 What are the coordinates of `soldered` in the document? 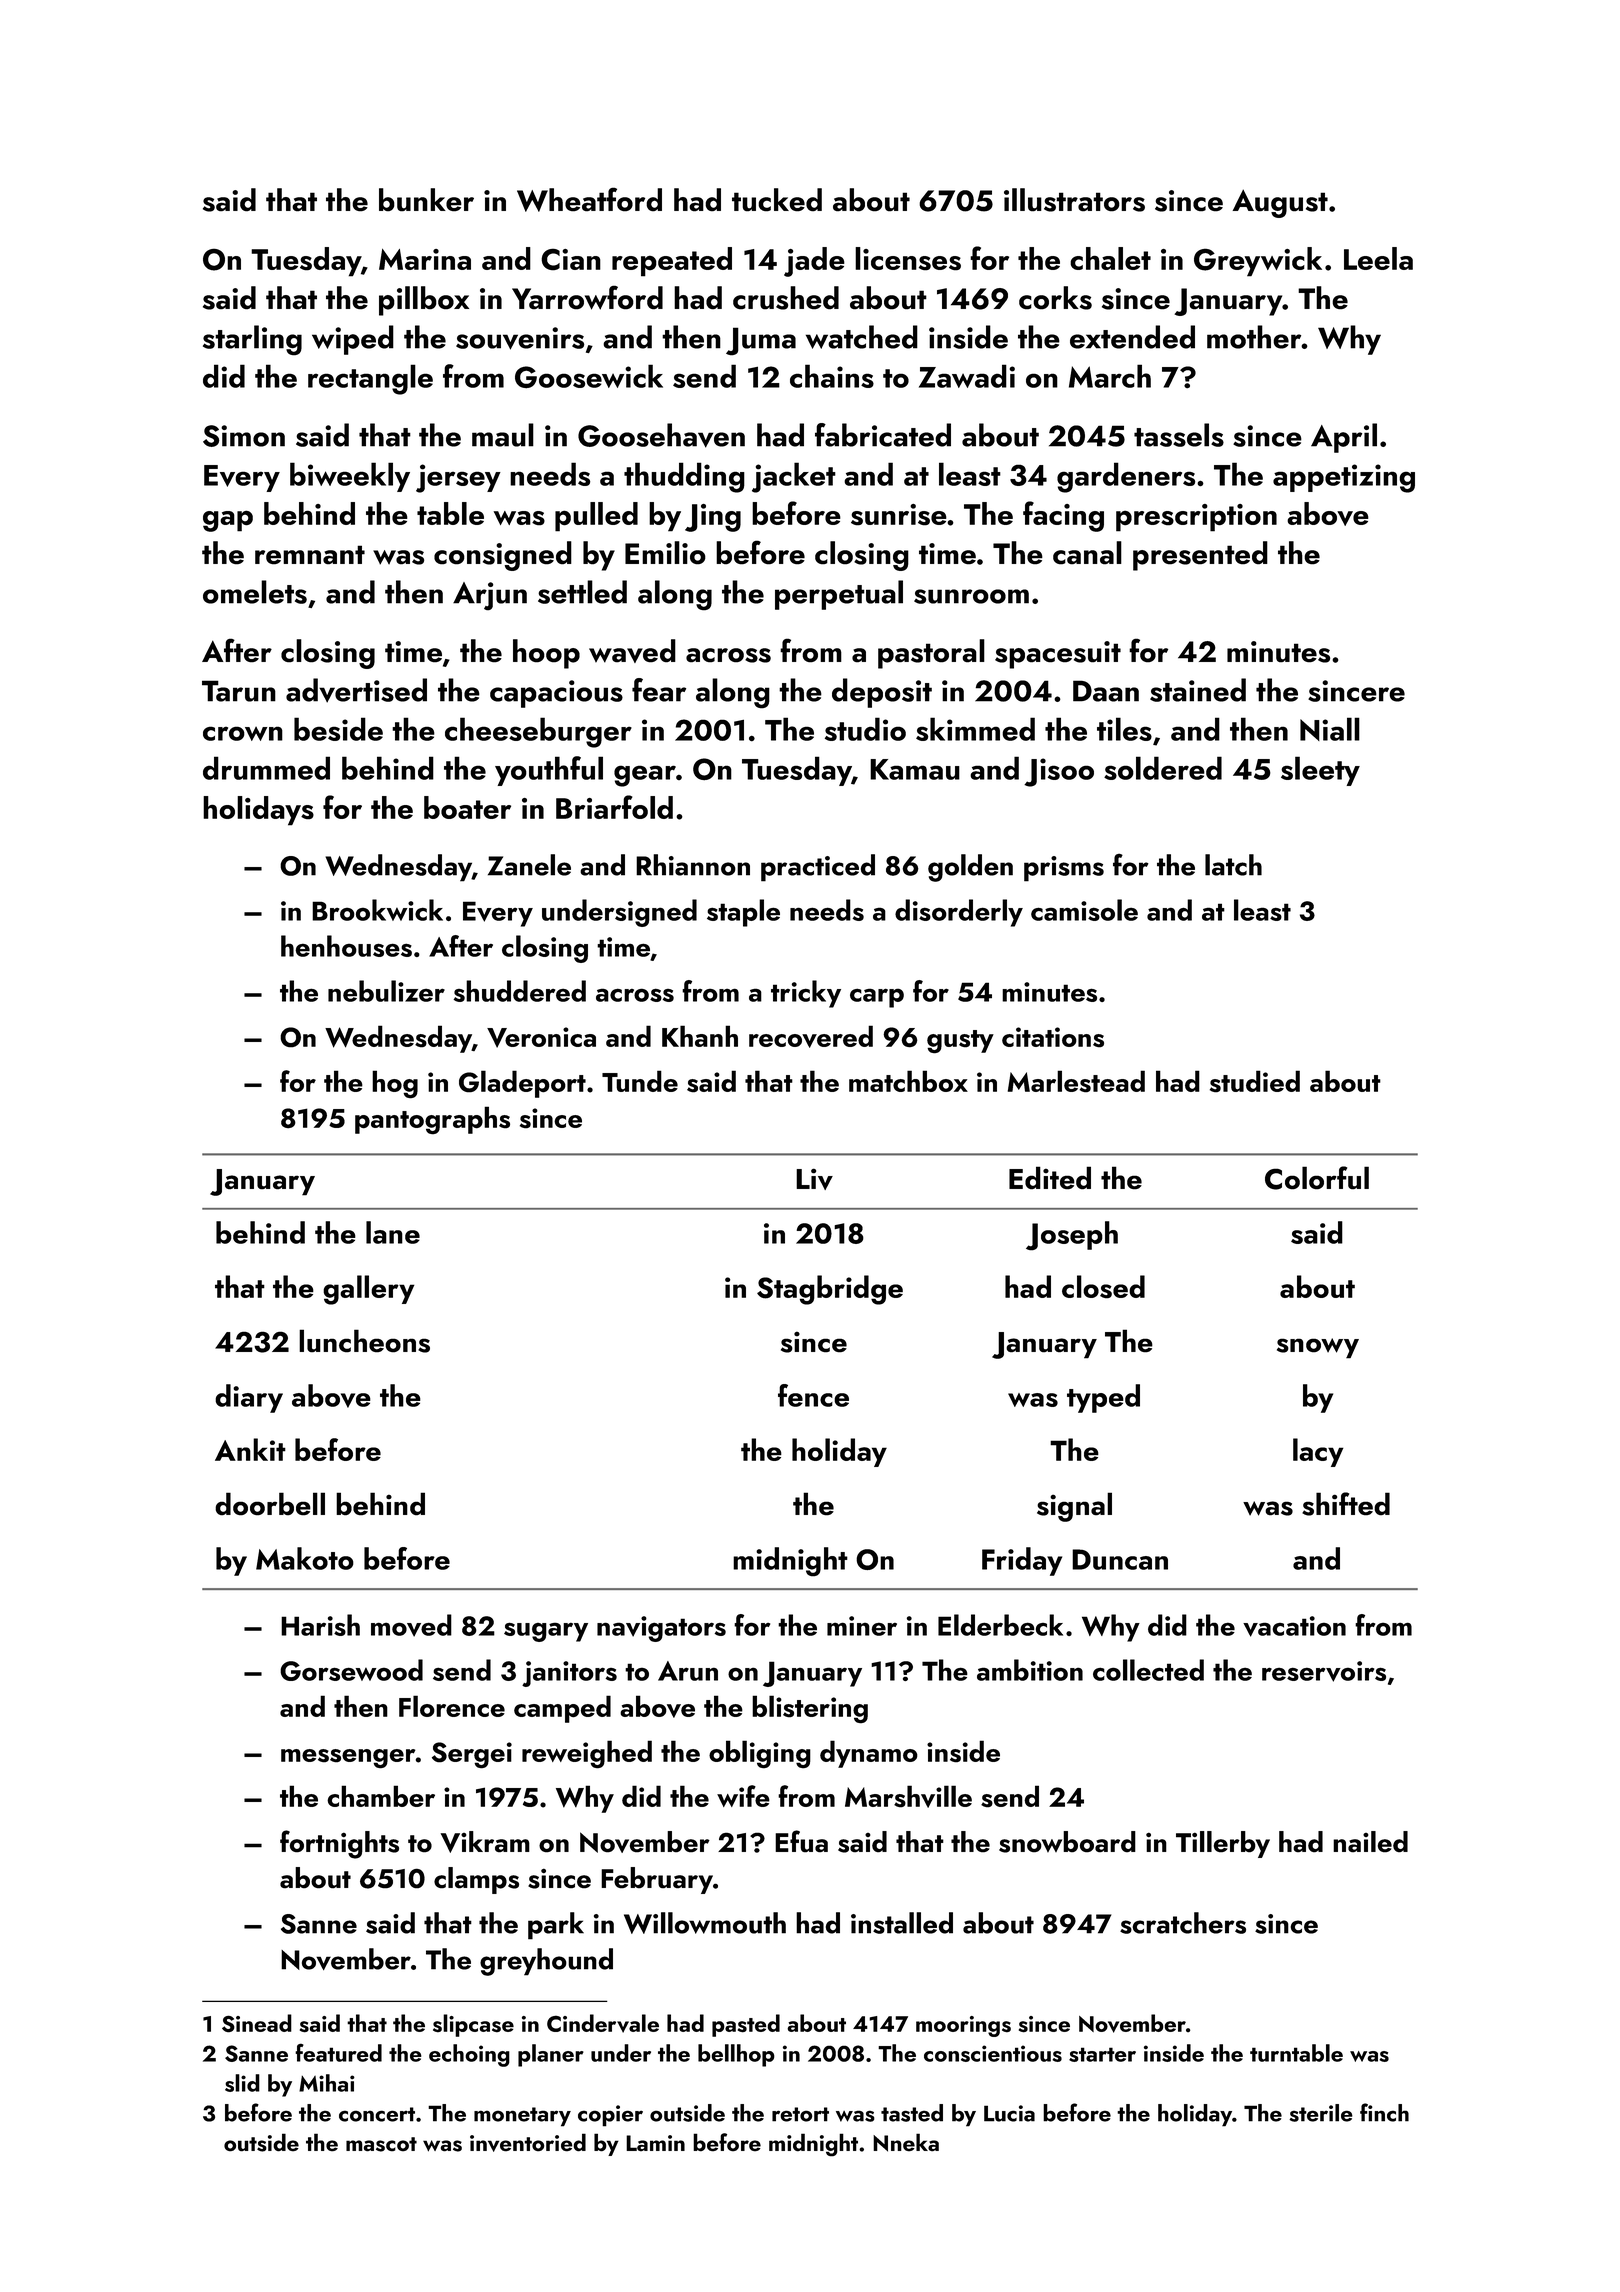 It's located at (1163, 768).
